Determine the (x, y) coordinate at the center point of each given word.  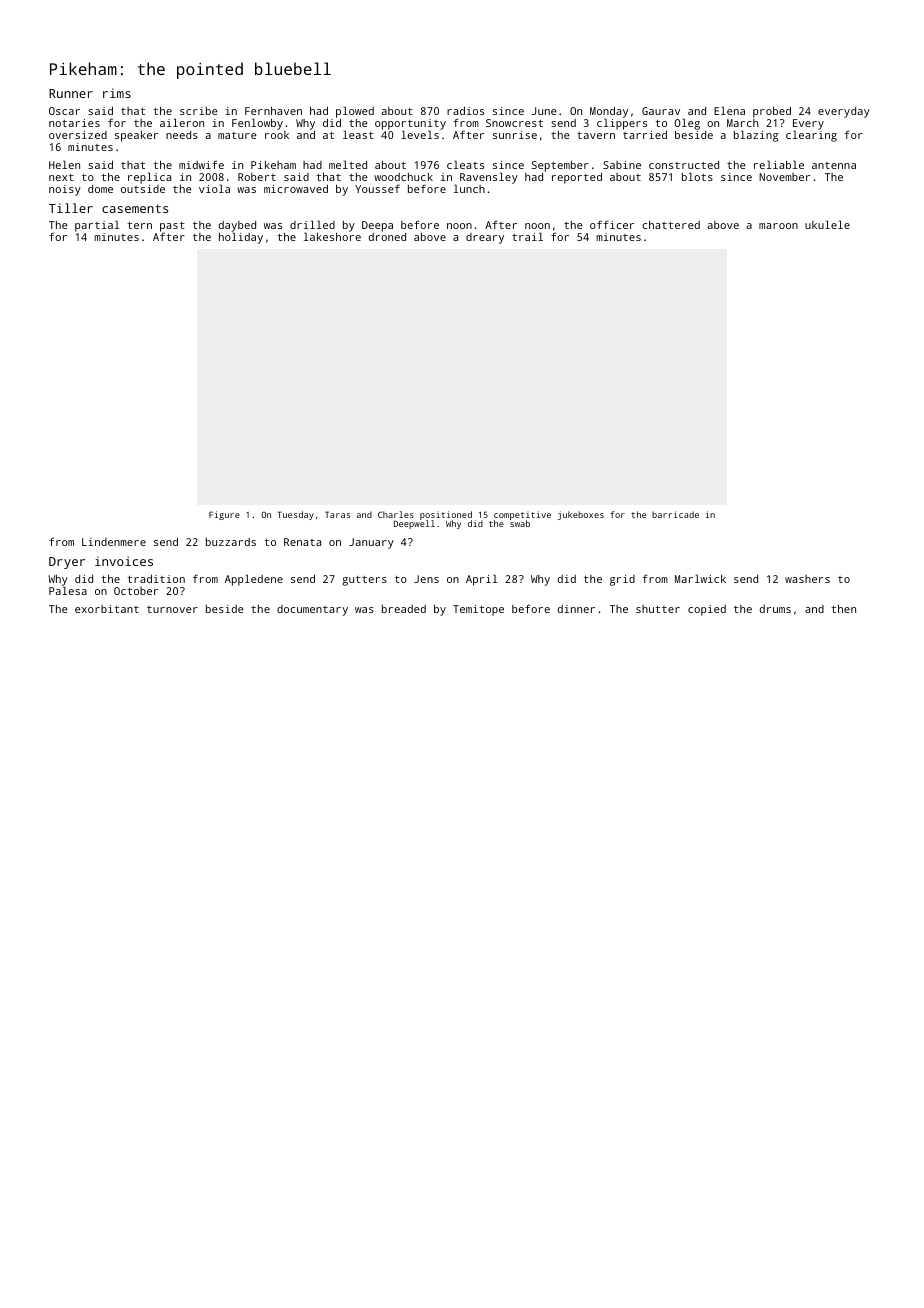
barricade (675, 514)
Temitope (478, 610)
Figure (224, 515)
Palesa (68, 590)
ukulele (827, 224)
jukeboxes (580, 515)
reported (577, 178)
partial (97, 226)
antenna (834, 165)
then (843, 609)
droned (387, 237)
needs (182, 135)
